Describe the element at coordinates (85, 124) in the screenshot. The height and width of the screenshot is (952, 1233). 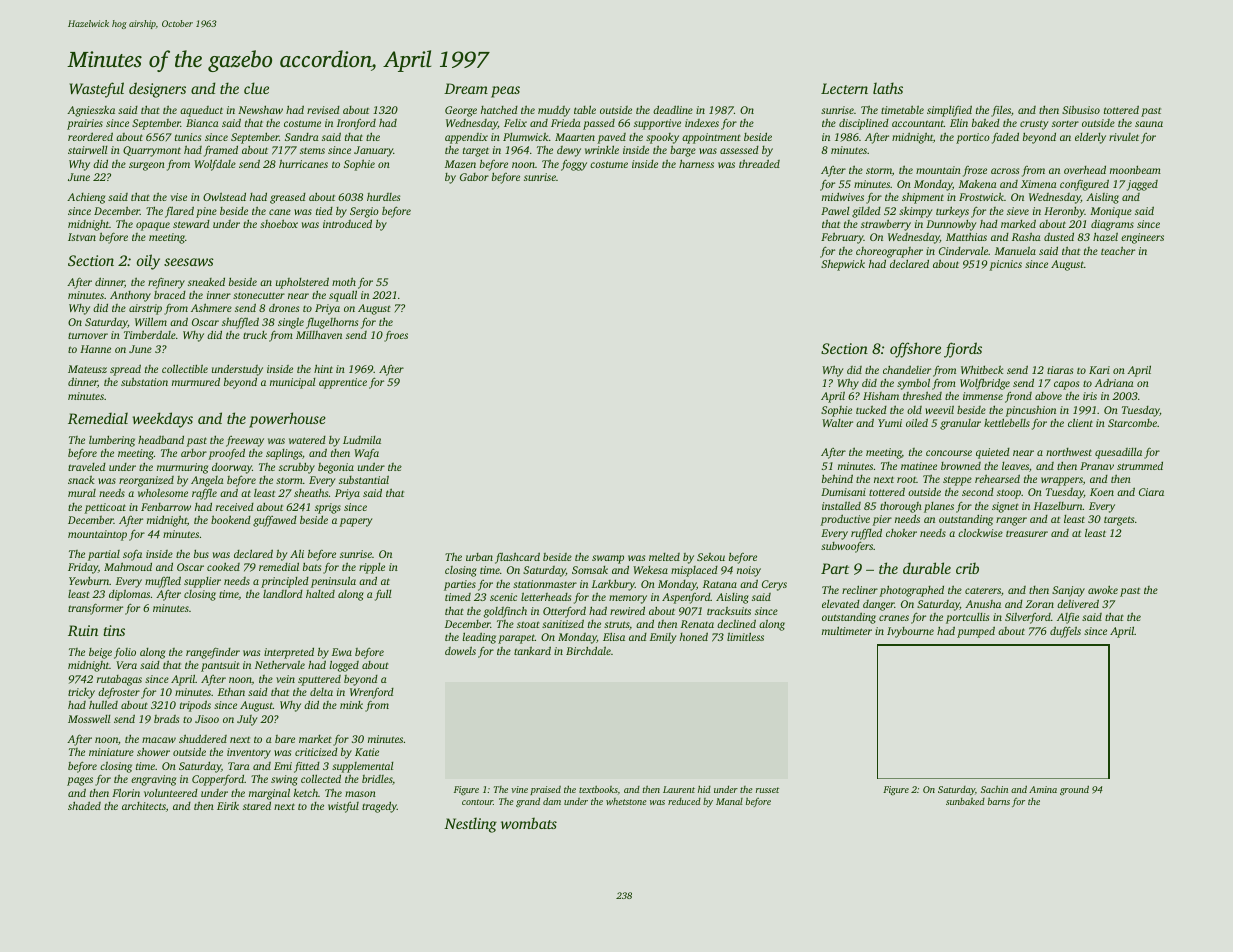
I see `prairies` at that location.
